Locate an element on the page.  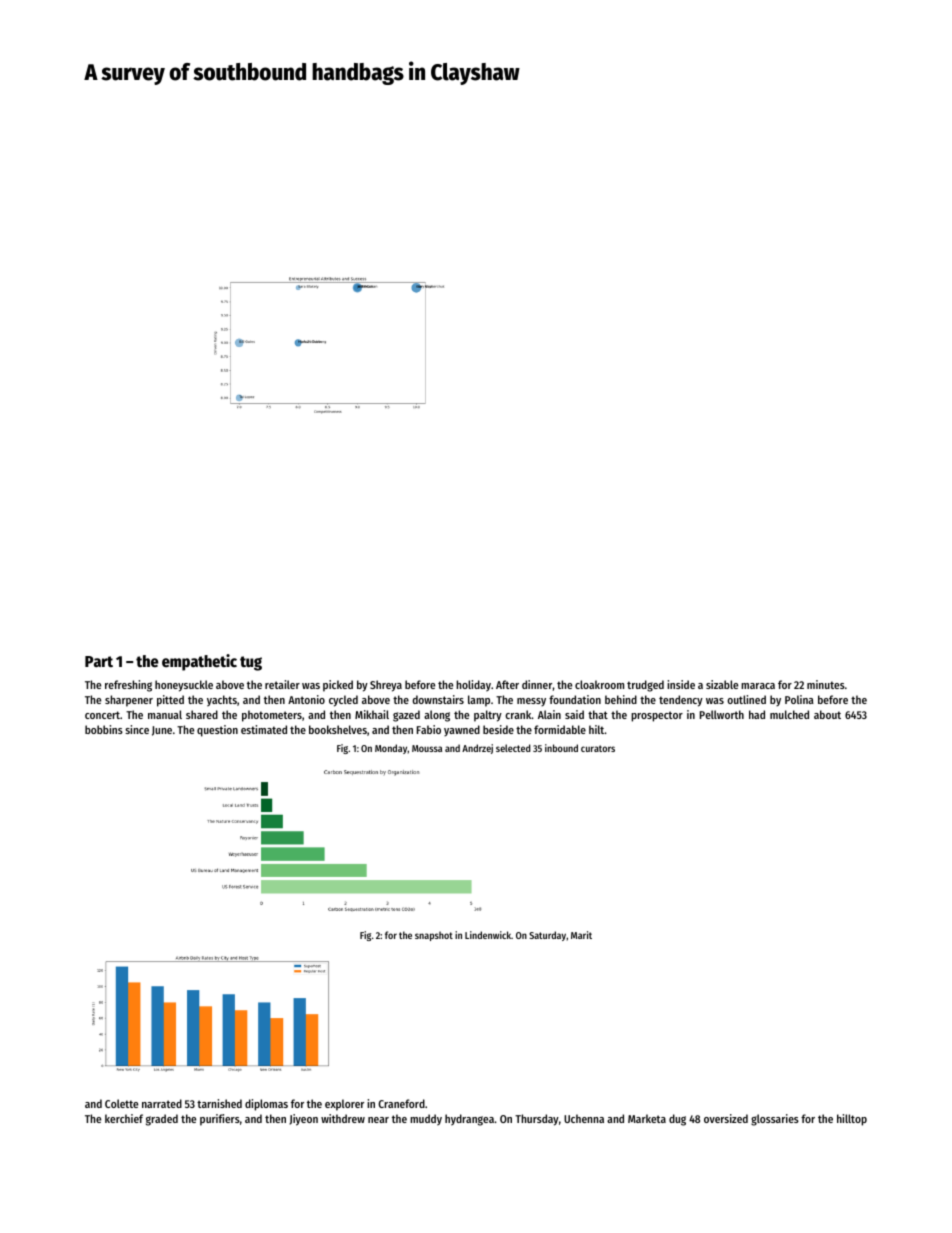
Shreya is located at coordinates (386, 686).
